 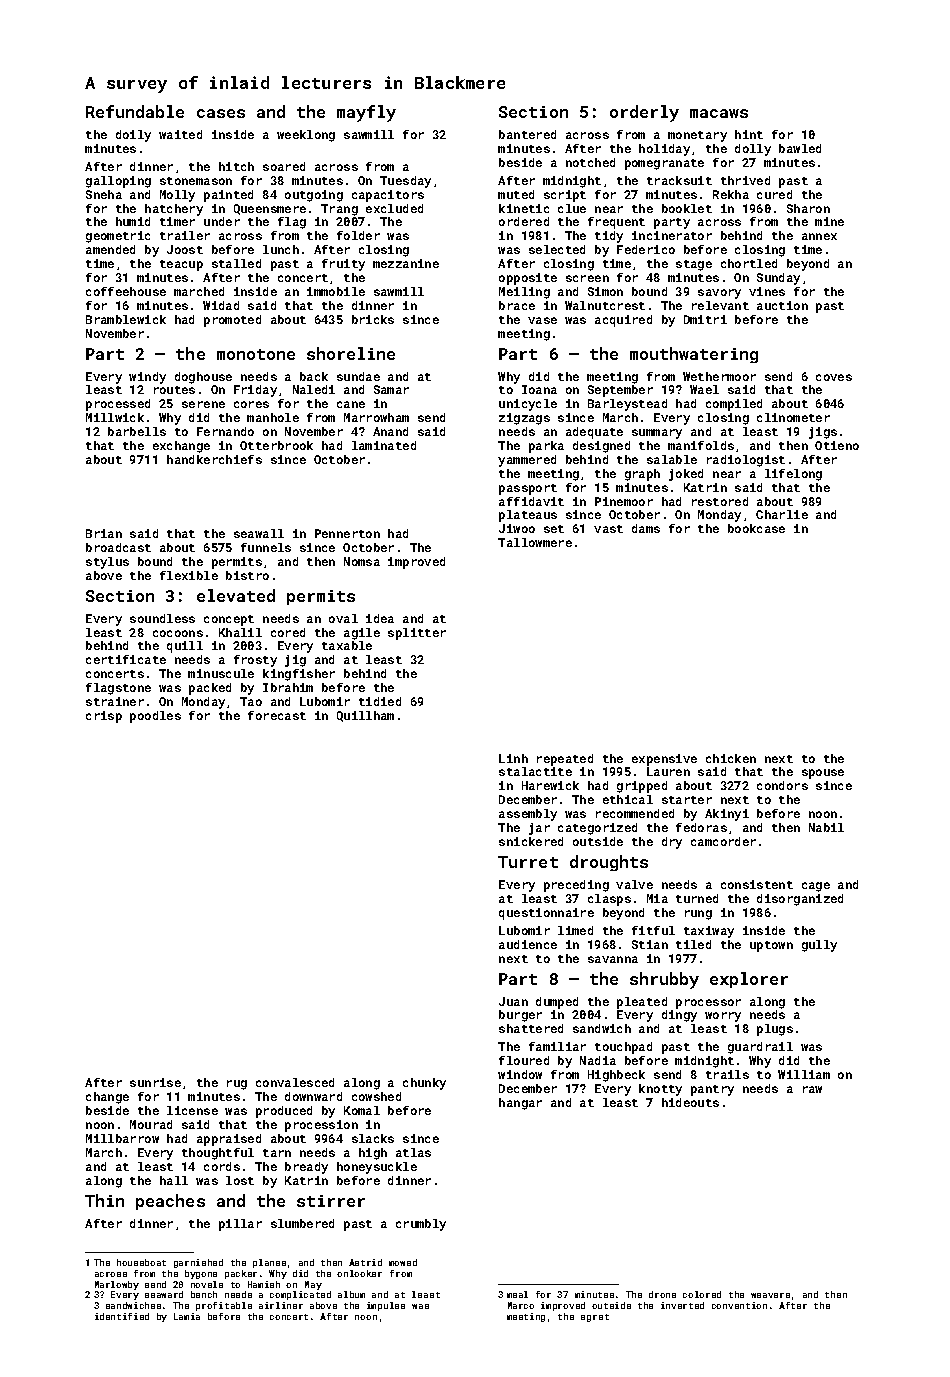 I want to click on cases, so click(x=221, y=113).
